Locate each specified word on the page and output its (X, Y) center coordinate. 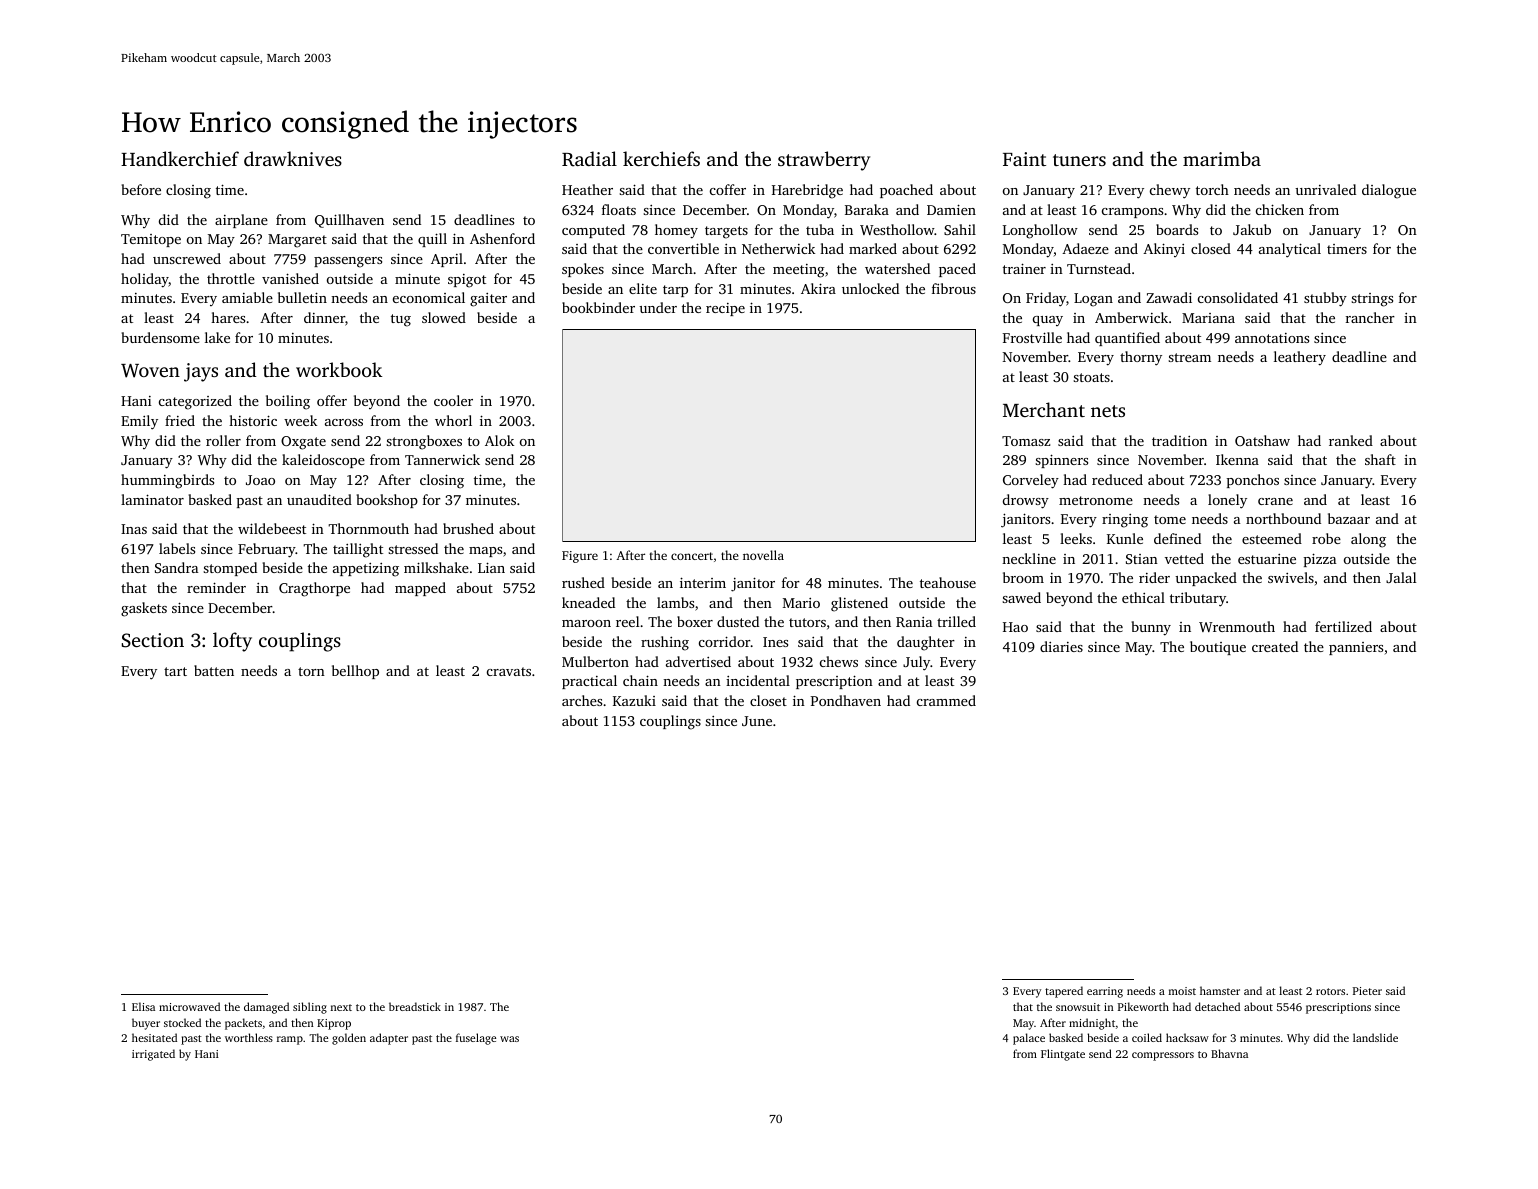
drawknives (293, 158)
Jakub (1252, 229)
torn (311, 671)
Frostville (1032, 337)
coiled (1147, 1037)
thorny (1141, 358)
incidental (758, 680)
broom (1023, 577)
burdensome (161, 337)
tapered (1064, 992)
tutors (807, 622)
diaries (1061, 646)
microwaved (189, 1006)
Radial (589, 159)
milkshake (436, 567)
